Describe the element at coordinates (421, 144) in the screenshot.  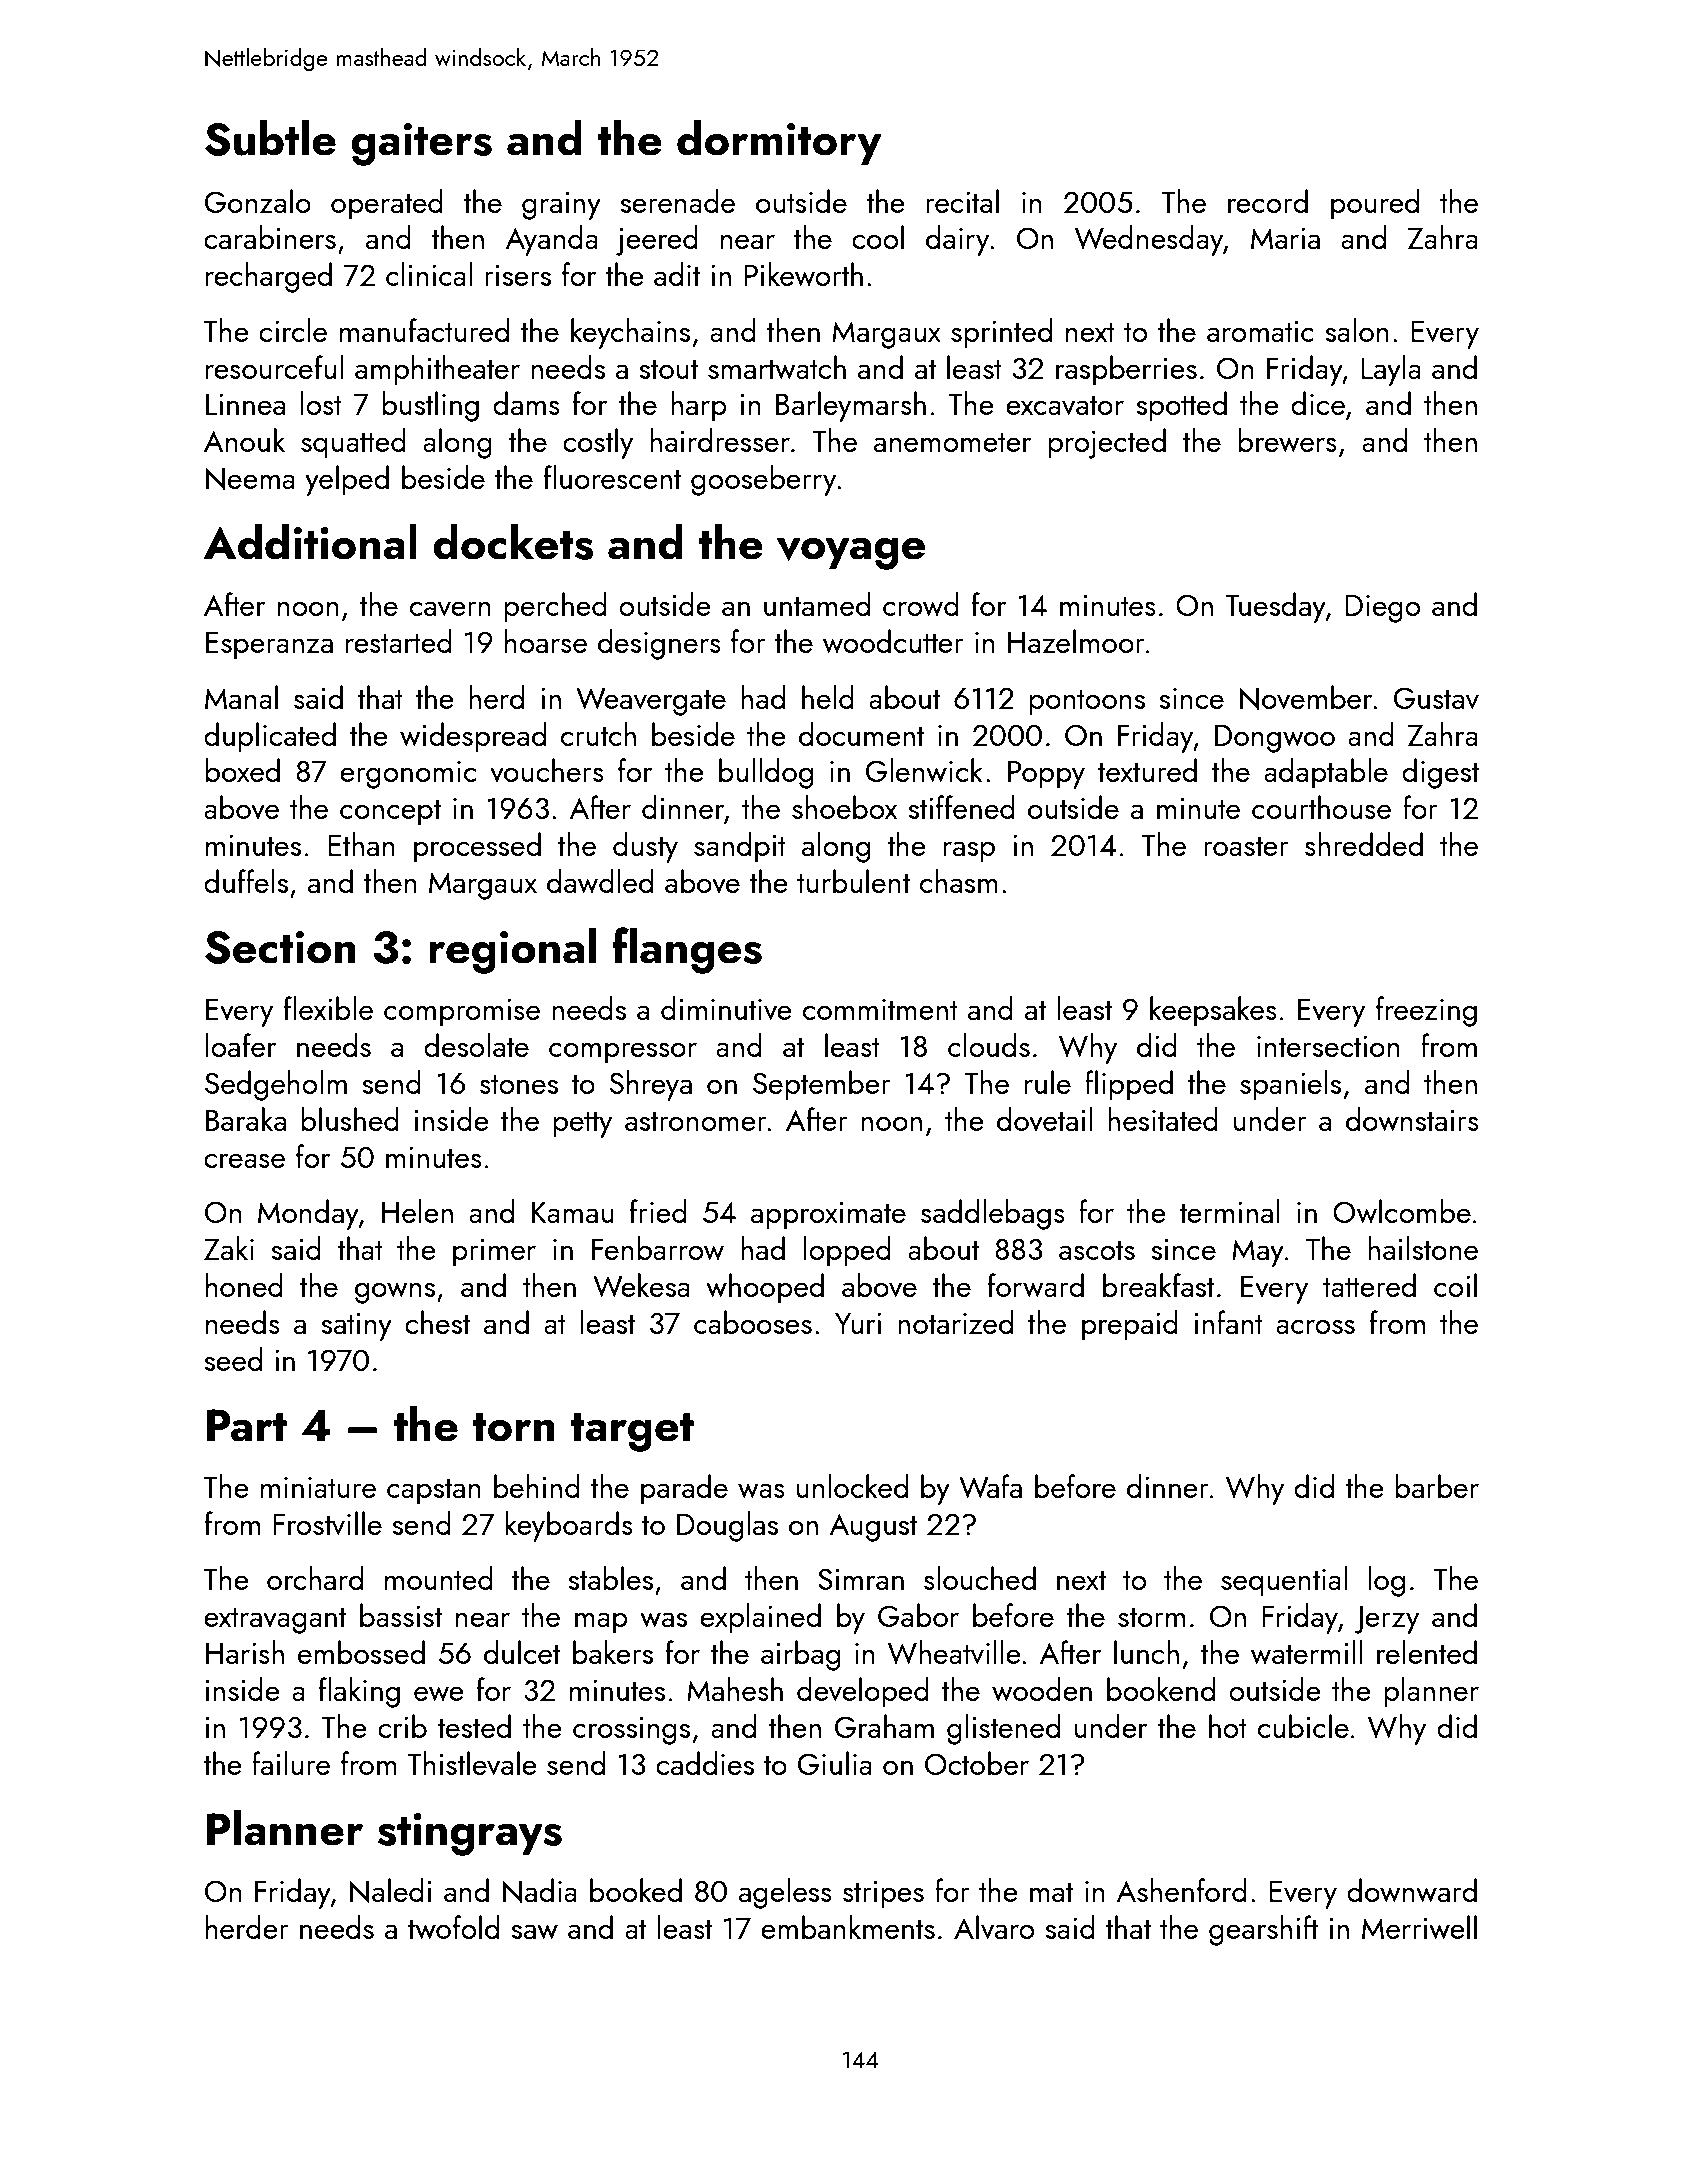
I see `gaiters` at that location.
